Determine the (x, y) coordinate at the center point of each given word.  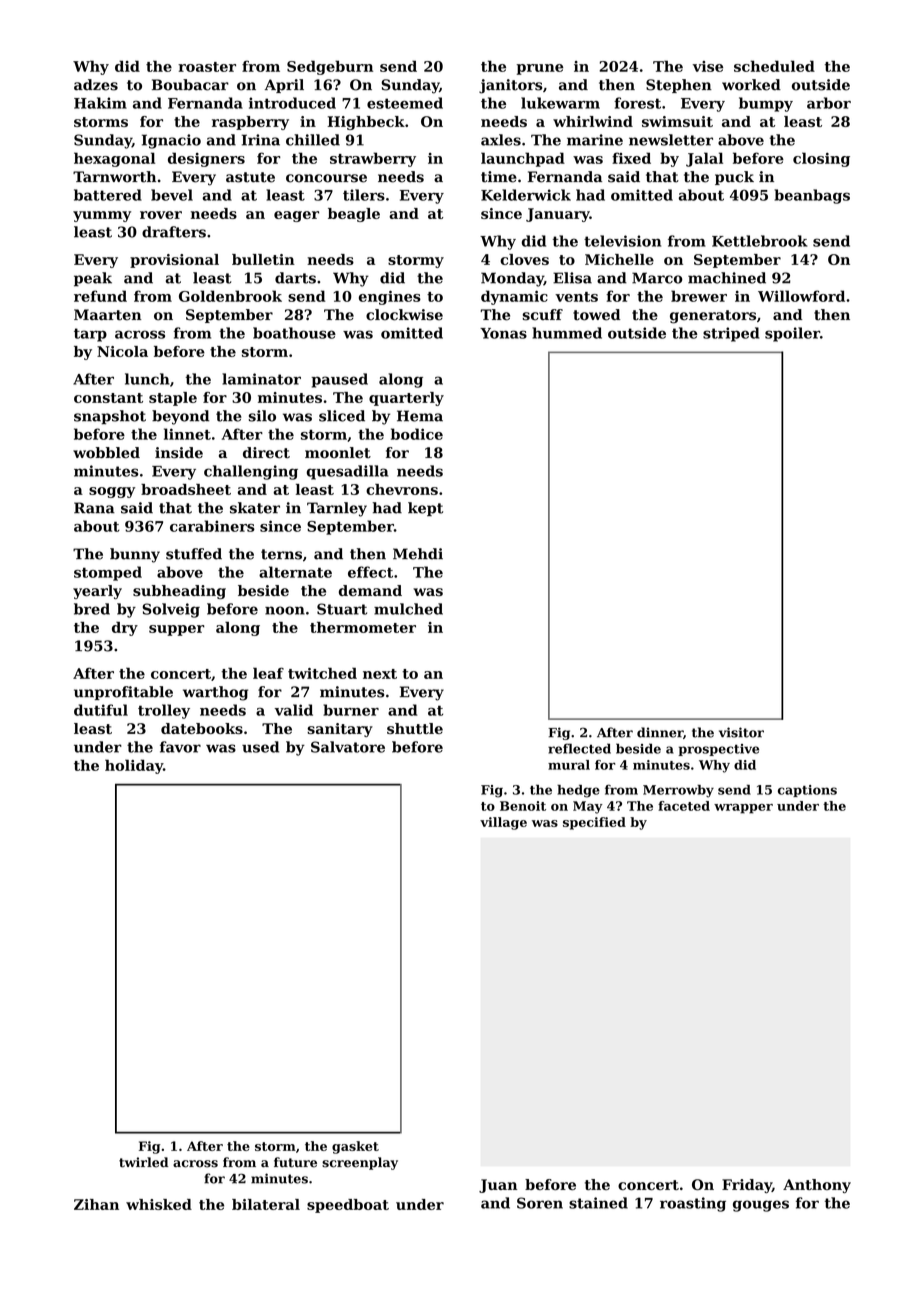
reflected (579, 748)
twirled (143, 1162)
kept (425, 509)
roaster (207, 67)
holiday (134, 766)
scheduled (774, 66)
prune (540, 69)
